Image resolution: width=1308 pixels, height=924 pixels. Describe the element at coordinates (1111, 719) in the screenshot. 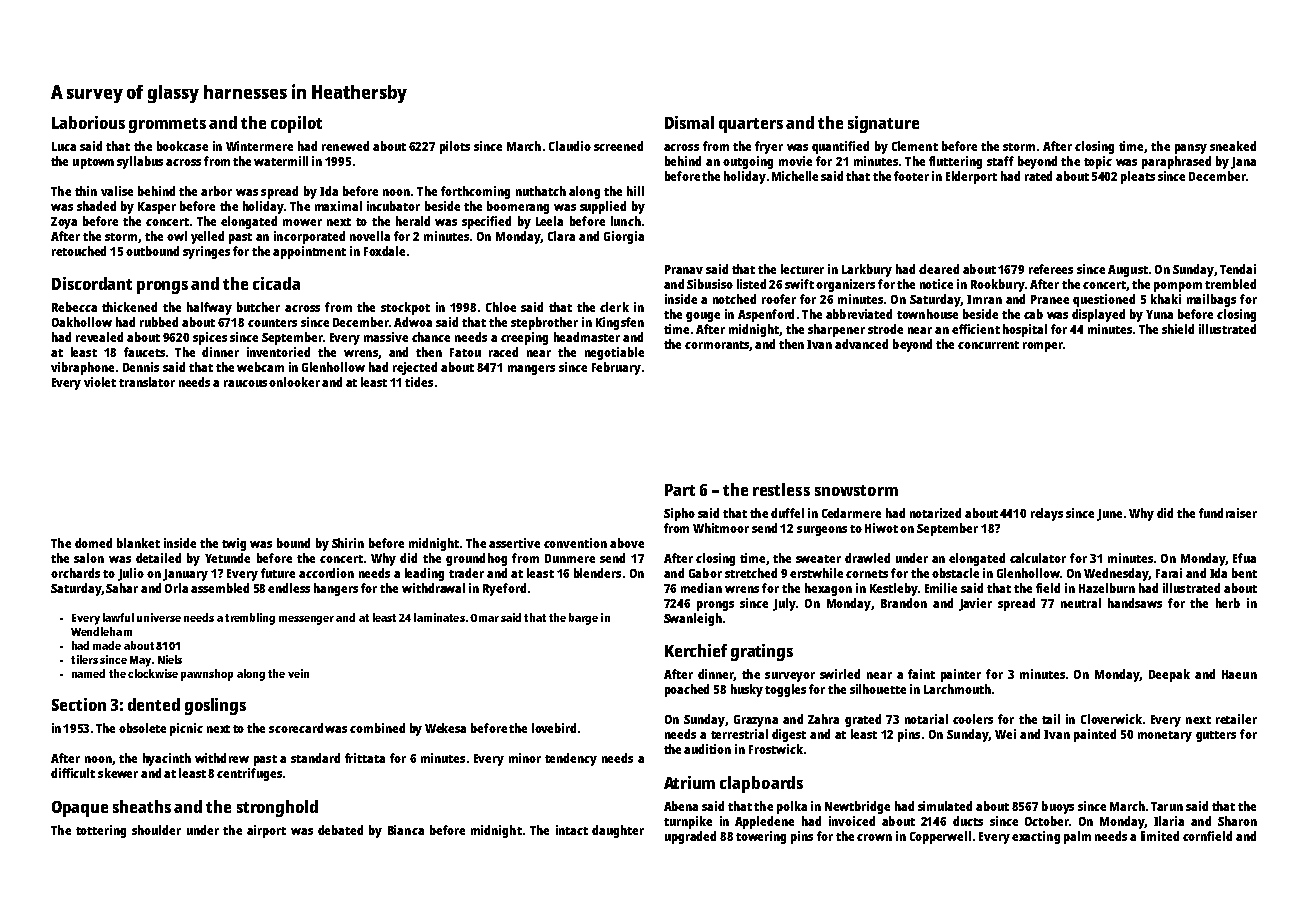

I see `Cloverwick` at that location.
